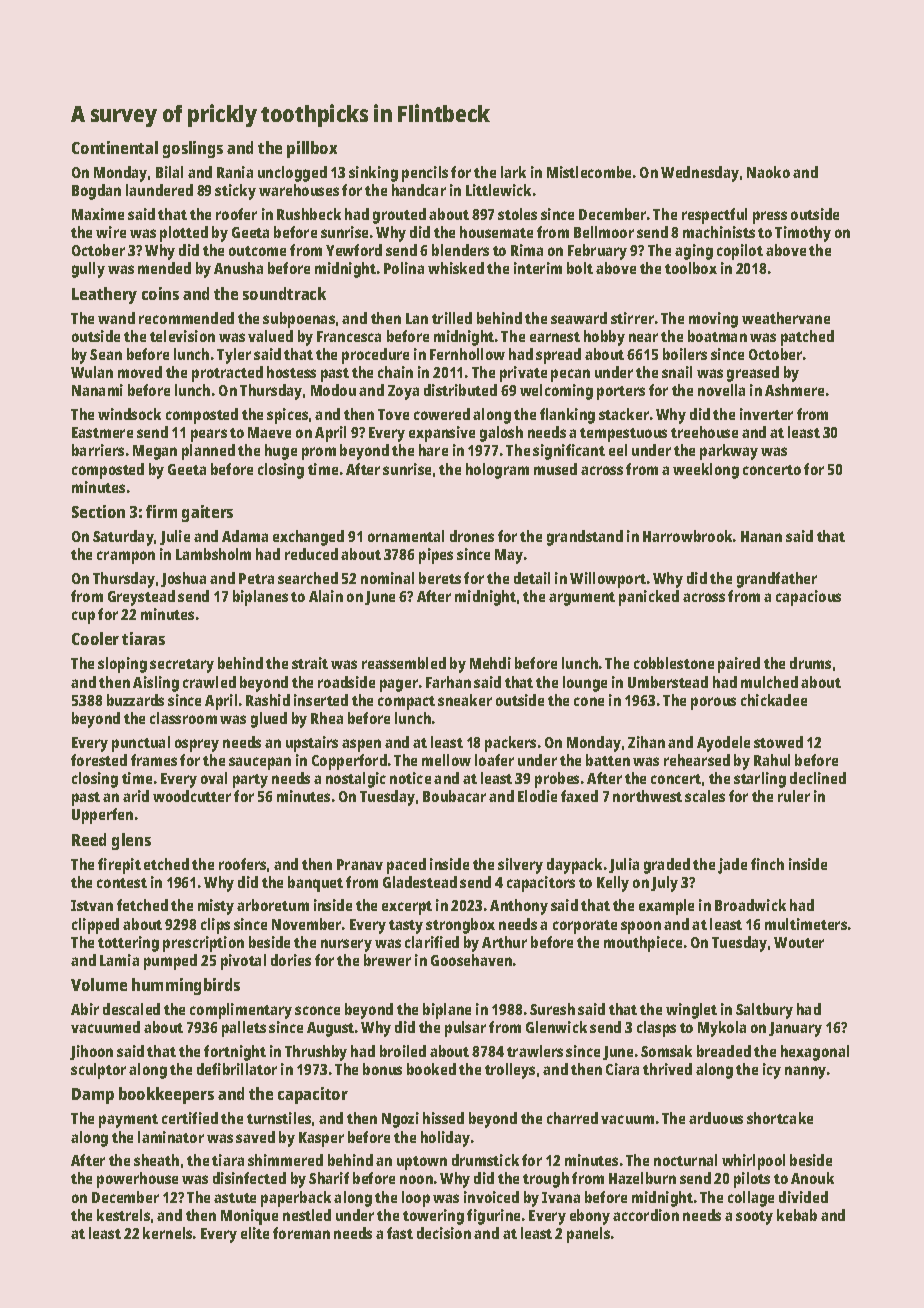 The image size is (924, 1308). I want to click on coins, so click(160, 293).
